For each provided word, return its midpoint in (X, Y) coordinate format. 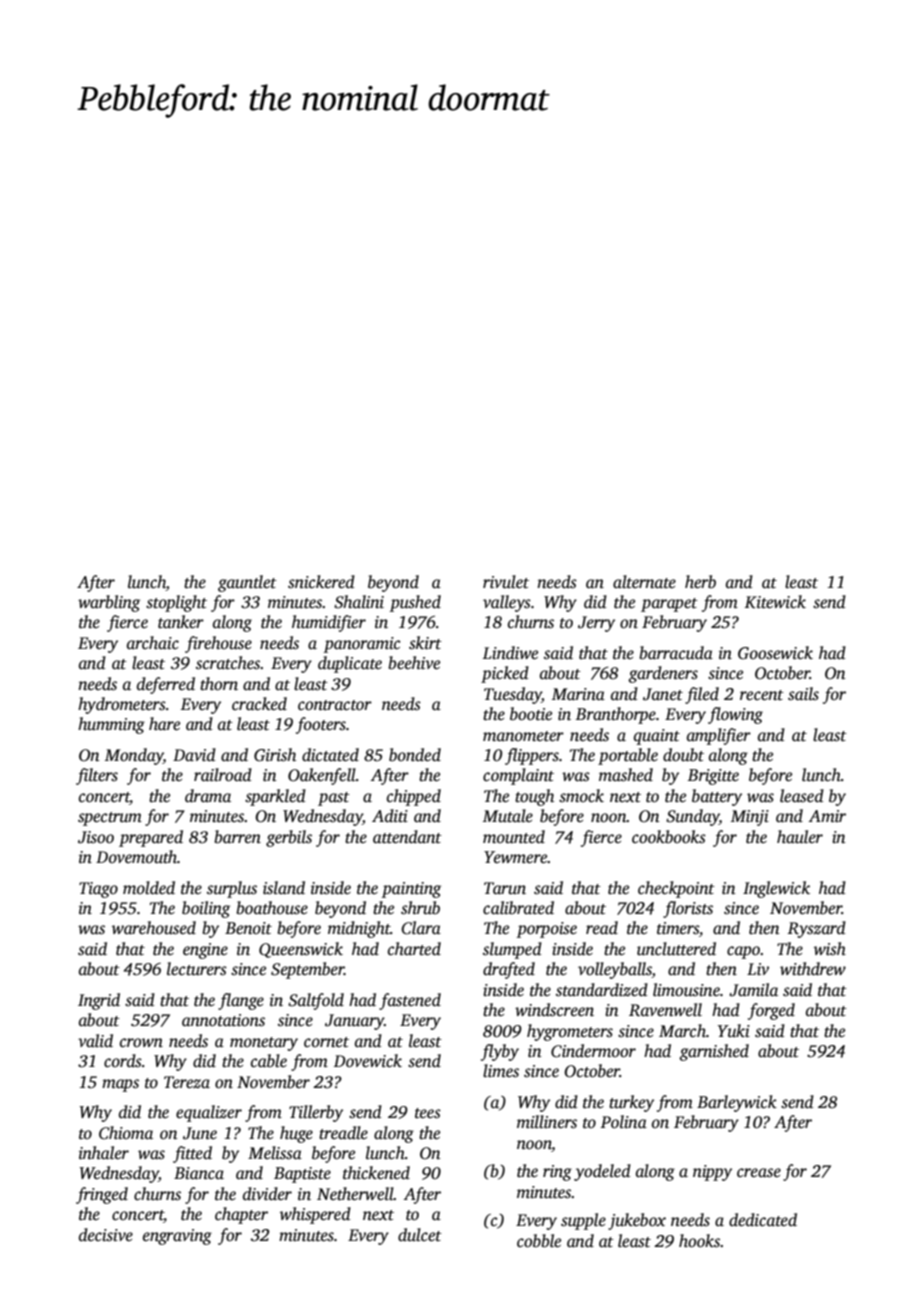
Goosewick (775, 653)
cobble (539, 1241)
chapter (241, 1215)
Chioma (126, 1133)
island (284, 888)
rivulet (506, 582)
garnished (714, 1052)
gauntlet (247, 583)
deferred (166, 685)
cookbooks (669, 837)
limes (501, 1071)
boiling (206, 909)
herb (700, 582)
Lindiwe (510, 653)
